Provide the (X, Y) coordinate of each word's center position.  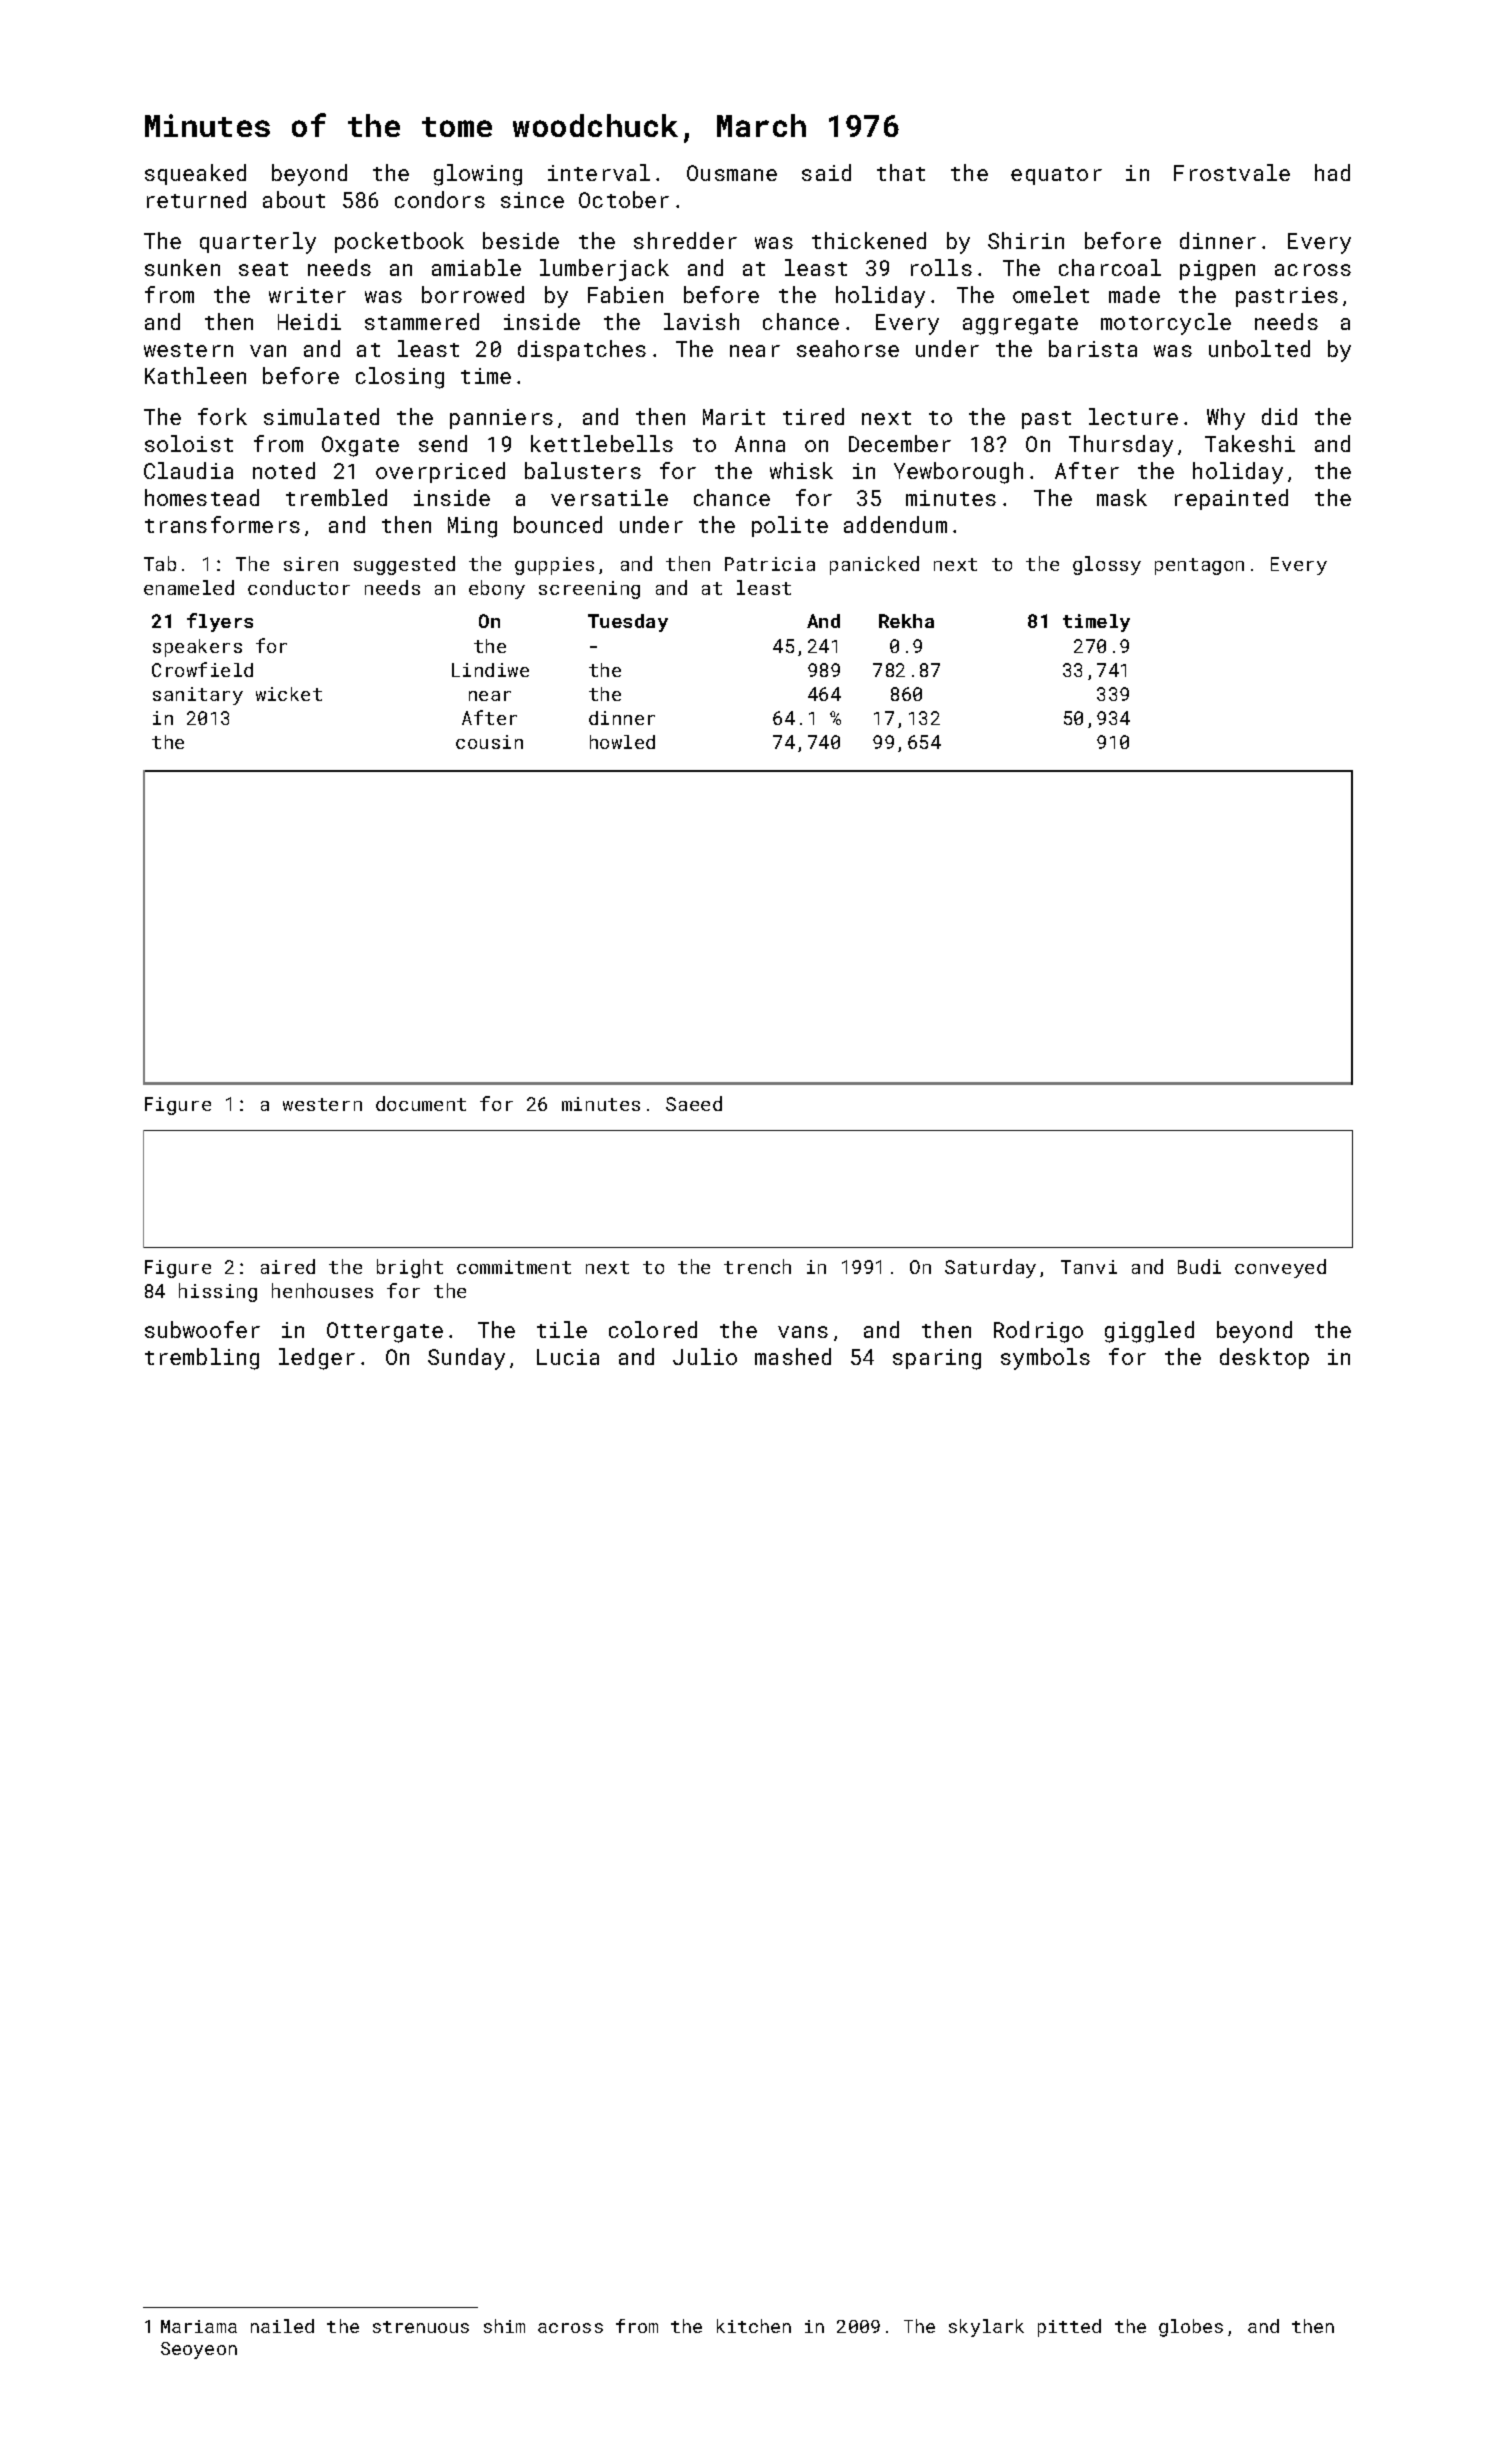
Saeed (694, 1103)
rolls (941, 267)
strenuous (421, 2327)
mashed (793, 1356)
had (1332, 172)
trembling (202, 1359)
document (421, 1103)
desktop (1264, 1358)
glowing (478, 175)
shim (504, 2326)
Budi (1199, 1266)
